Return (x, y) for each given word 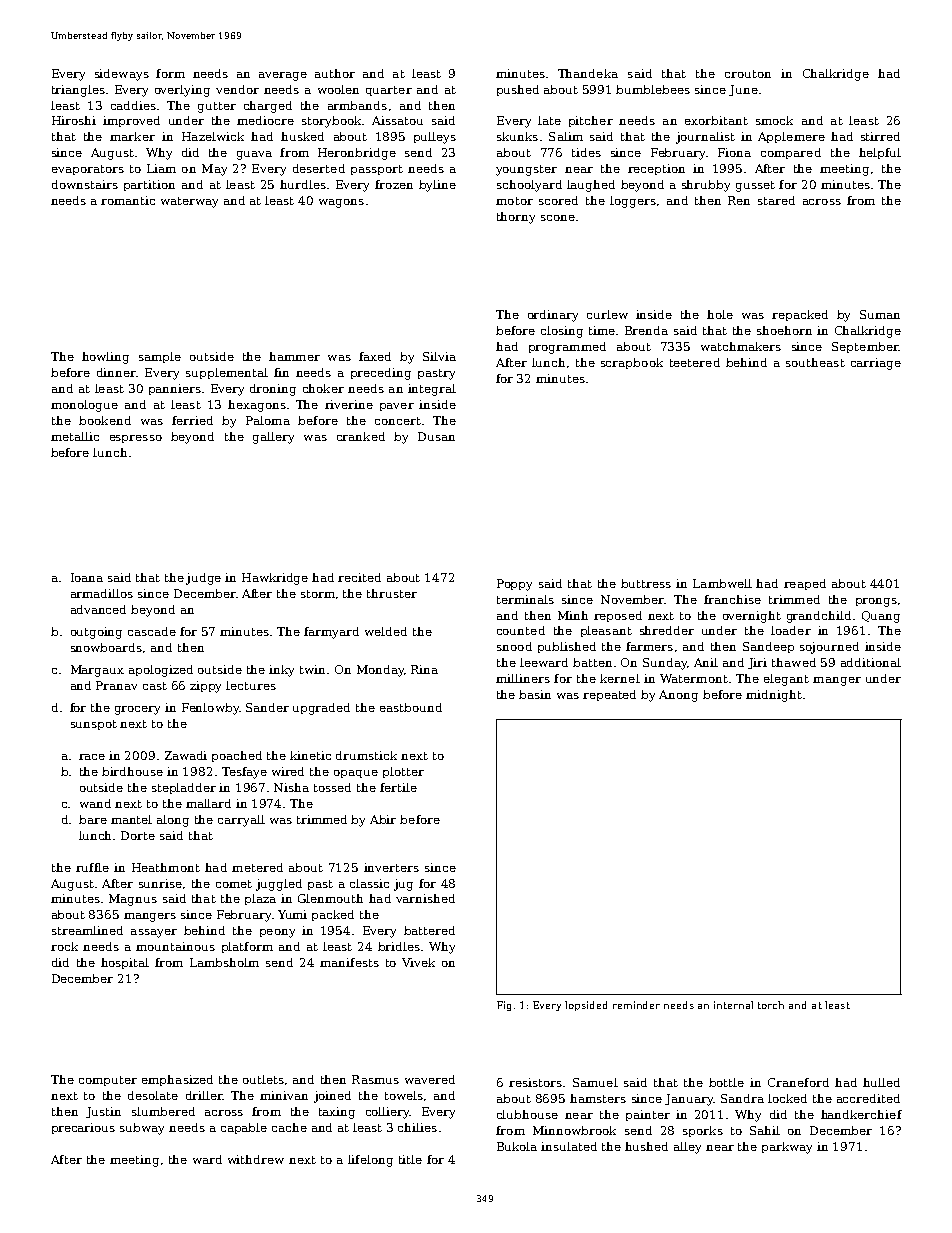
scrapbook (632, 363)
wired (288, 771)
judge (203, 579)
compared (791, 153)
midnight (774, 696)
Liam (161, 168)
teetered (695, 362)
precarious (83, 1128)
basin (535, 694)
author (335, 73)
